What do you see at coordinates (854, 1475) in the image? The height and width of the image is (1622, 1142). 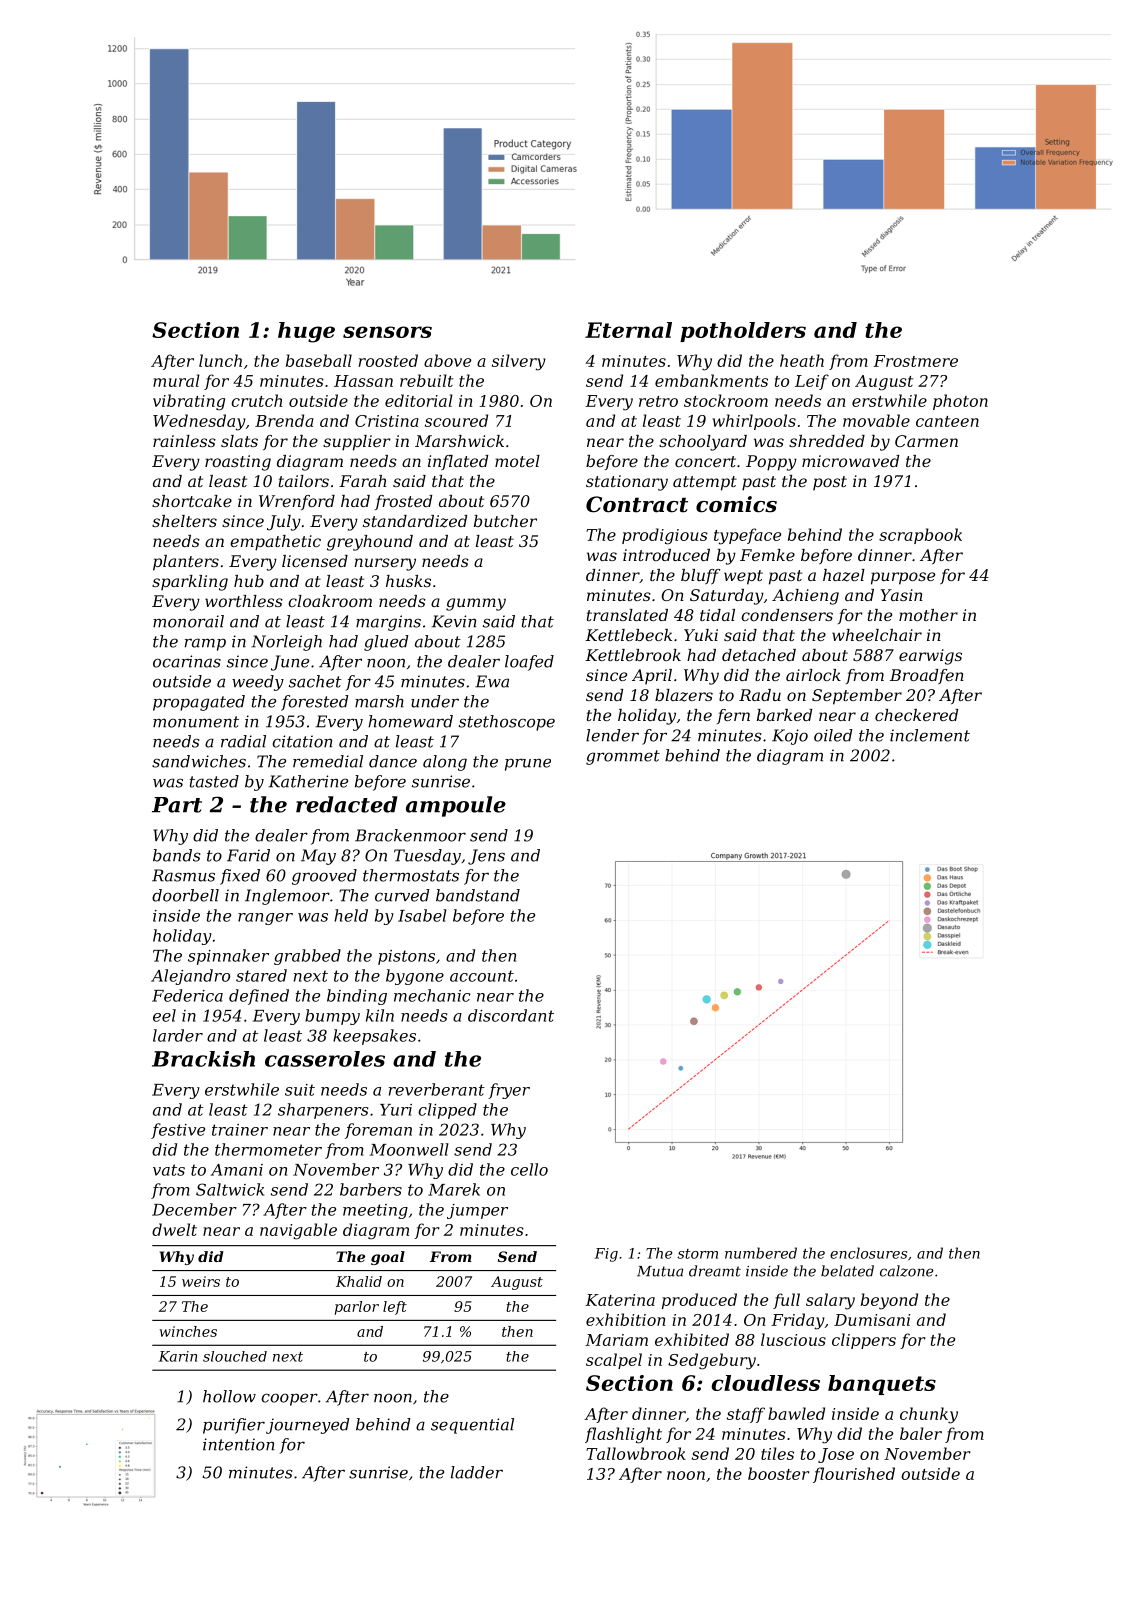 I see `flourished` at bounding box center [854, 1475].
